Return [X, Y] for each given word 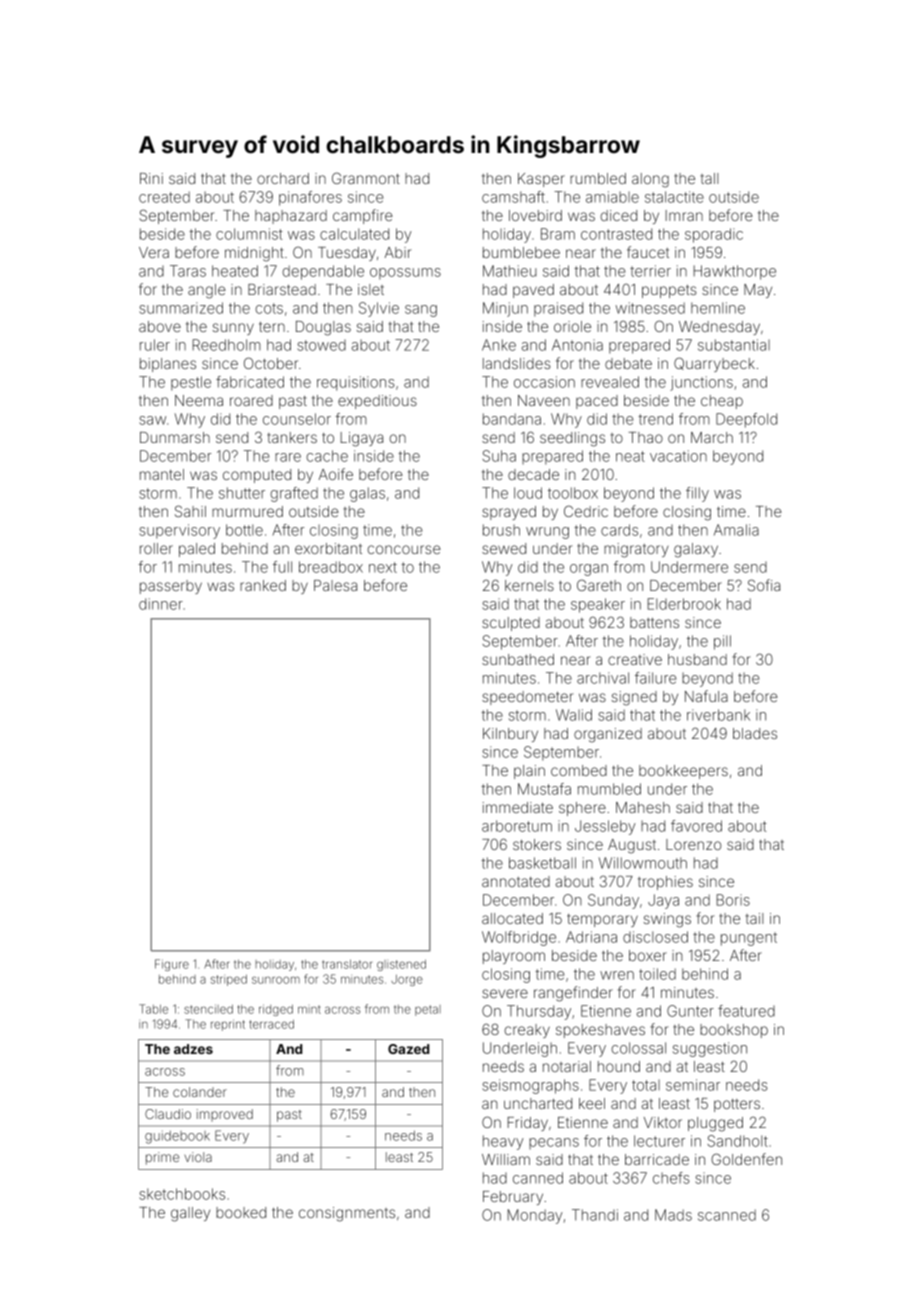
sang [421, 311]
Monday [535, 1216]
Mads [673, 1215]
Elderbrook [684, 604]
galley [190, 1214]
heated [235, 271]
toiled [657, 974]
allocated [512, 918]
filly [697, 494]
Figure [172, 965]
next [383, 567]
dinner [161, 604]
